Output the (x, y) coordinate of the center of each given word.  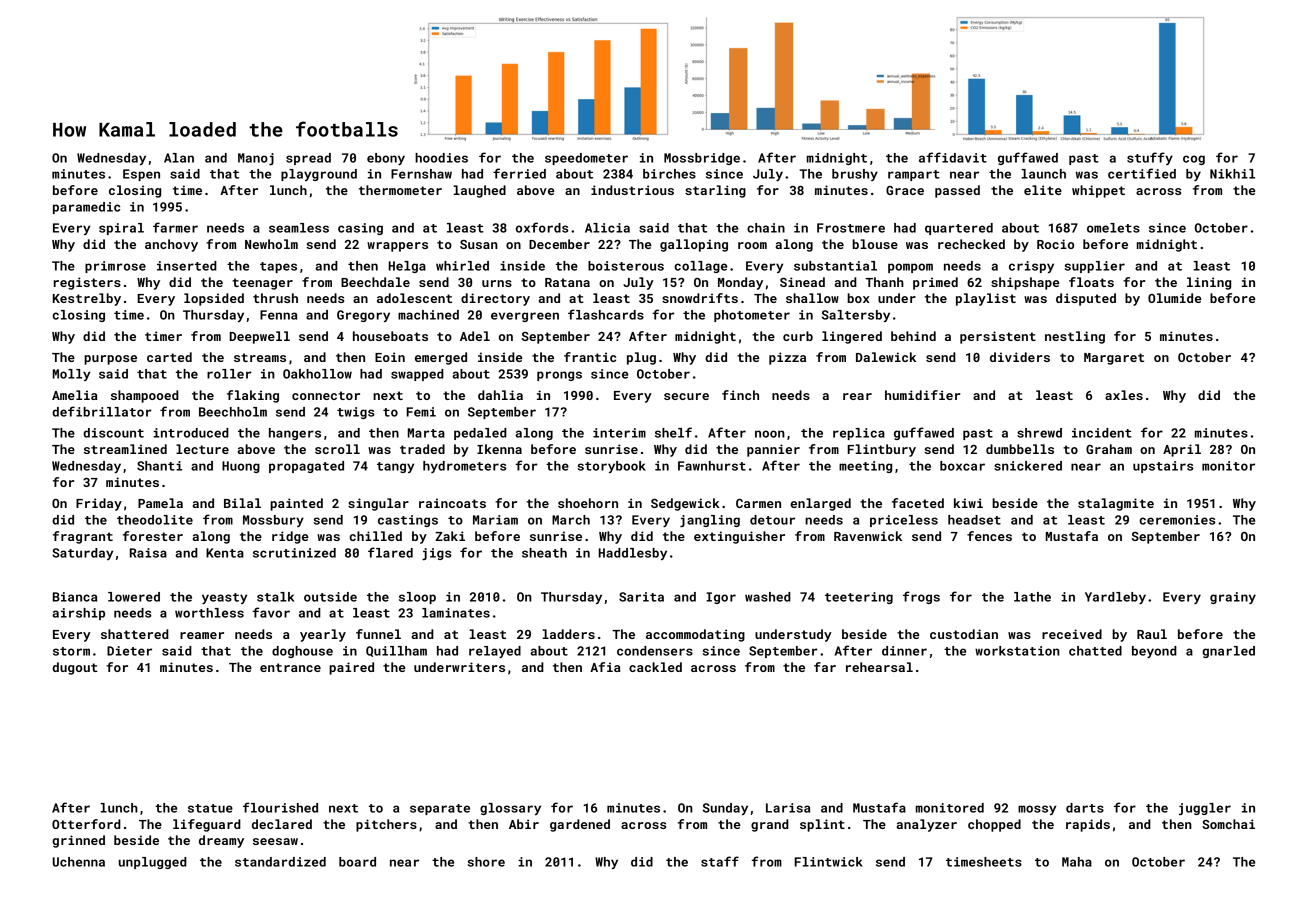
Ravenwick (868, 536)
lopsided (214, 299)
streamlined (125, 449)
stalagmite (1116, 504)
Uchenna (79, 862)
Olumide (1174, 298)
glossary (510, 809)
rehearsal (879, 667)
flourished (280, 807)
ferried (519, 173)
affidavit (953, 157)
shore (486, 862)
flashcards (606, 314)
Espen (141, 175)
